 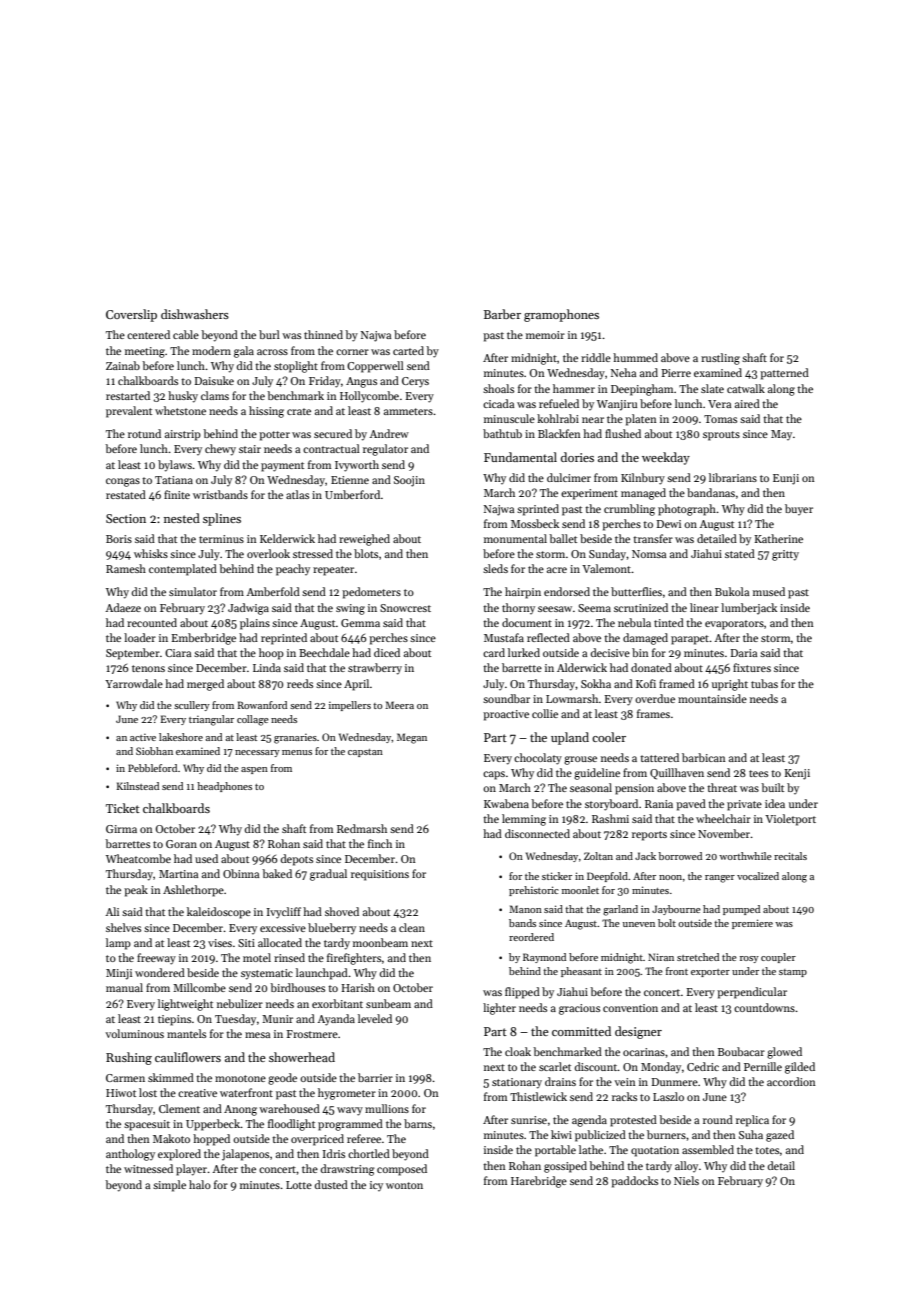 What do you see at coordinates (786, 479) in the screenshot?
I see `Eunji` at bounding box center [786, 479].
